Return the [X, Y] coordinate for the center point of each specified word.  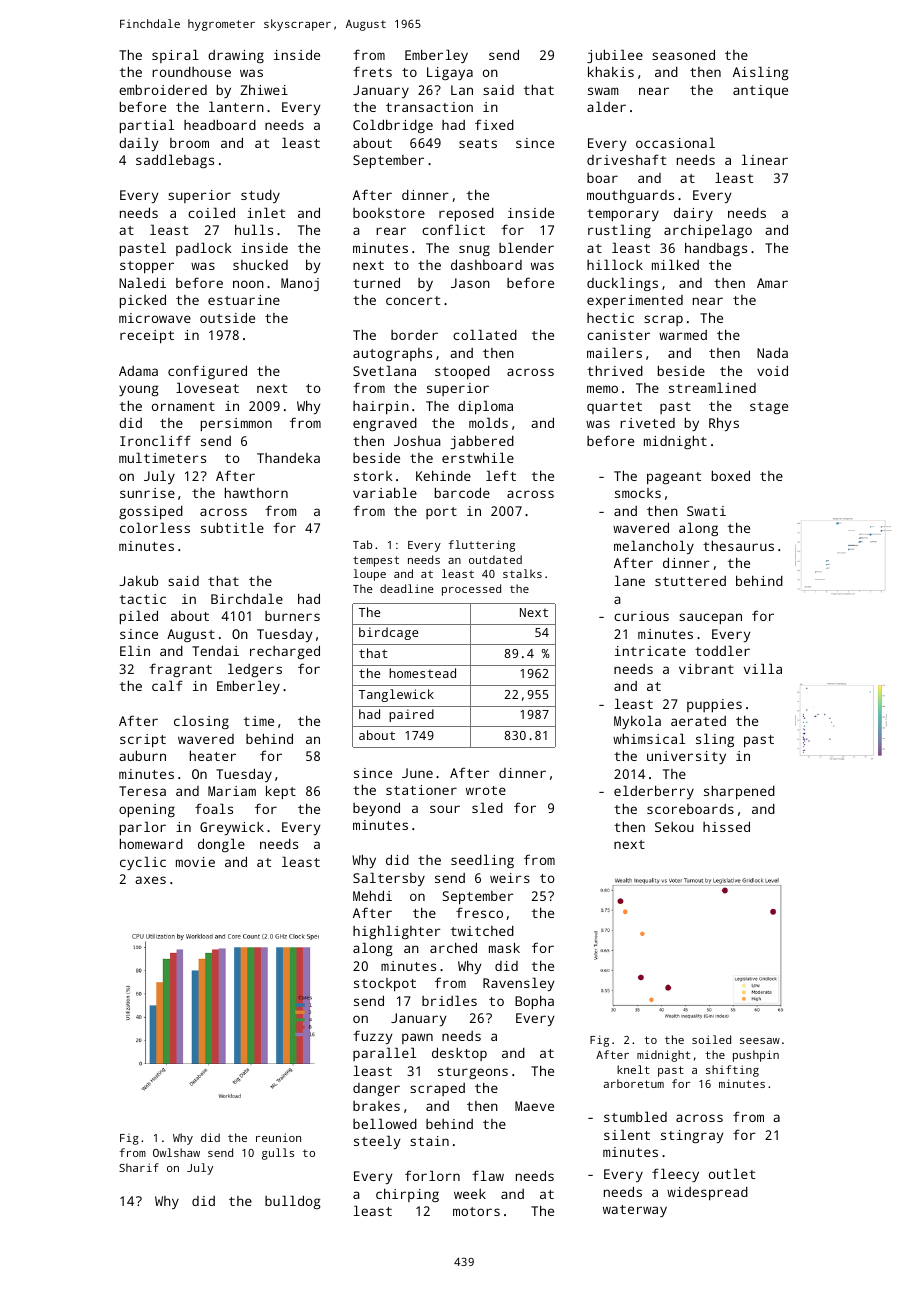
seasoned [683, 54]
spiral [175, 56]
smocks [638, 493]
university [686, 757]
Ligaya [450, 73]
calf [167, 685]
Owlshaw [176, 1152]
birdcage [388, 633]
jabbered [482, 442]
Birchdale [247, 598]
